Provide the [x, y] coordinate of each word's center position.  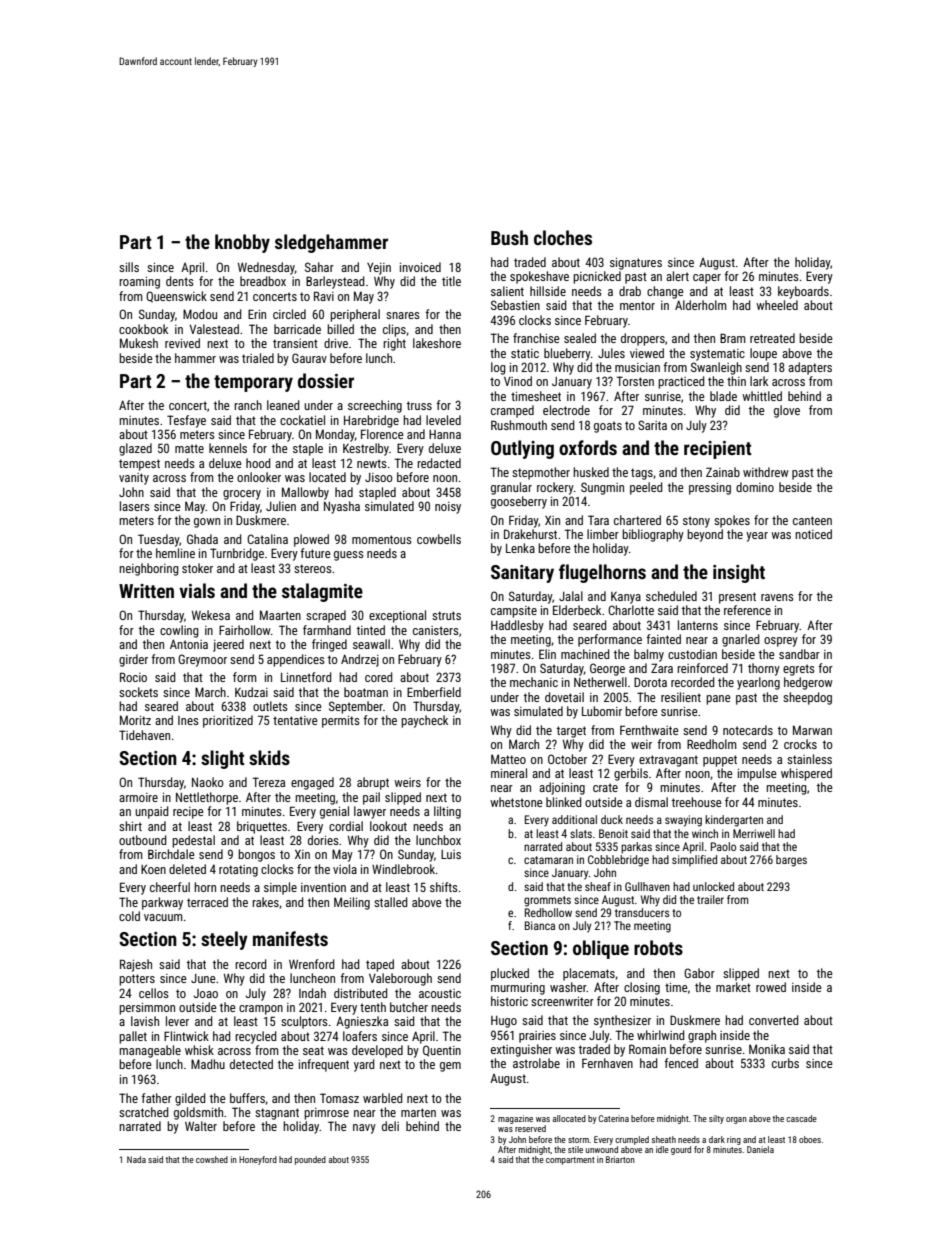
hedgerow [808, 683]
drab [630, 291]
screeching [375, 406]
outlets [270, 706]
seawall [371, 644]
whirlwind [661, 1035]
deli [390, 1126]
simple [280, 888]
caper [707, 279]
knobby [242, 243]
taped [380, 965]
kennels [228, 448]
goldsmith [198, 1113]
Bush [509, 237]
